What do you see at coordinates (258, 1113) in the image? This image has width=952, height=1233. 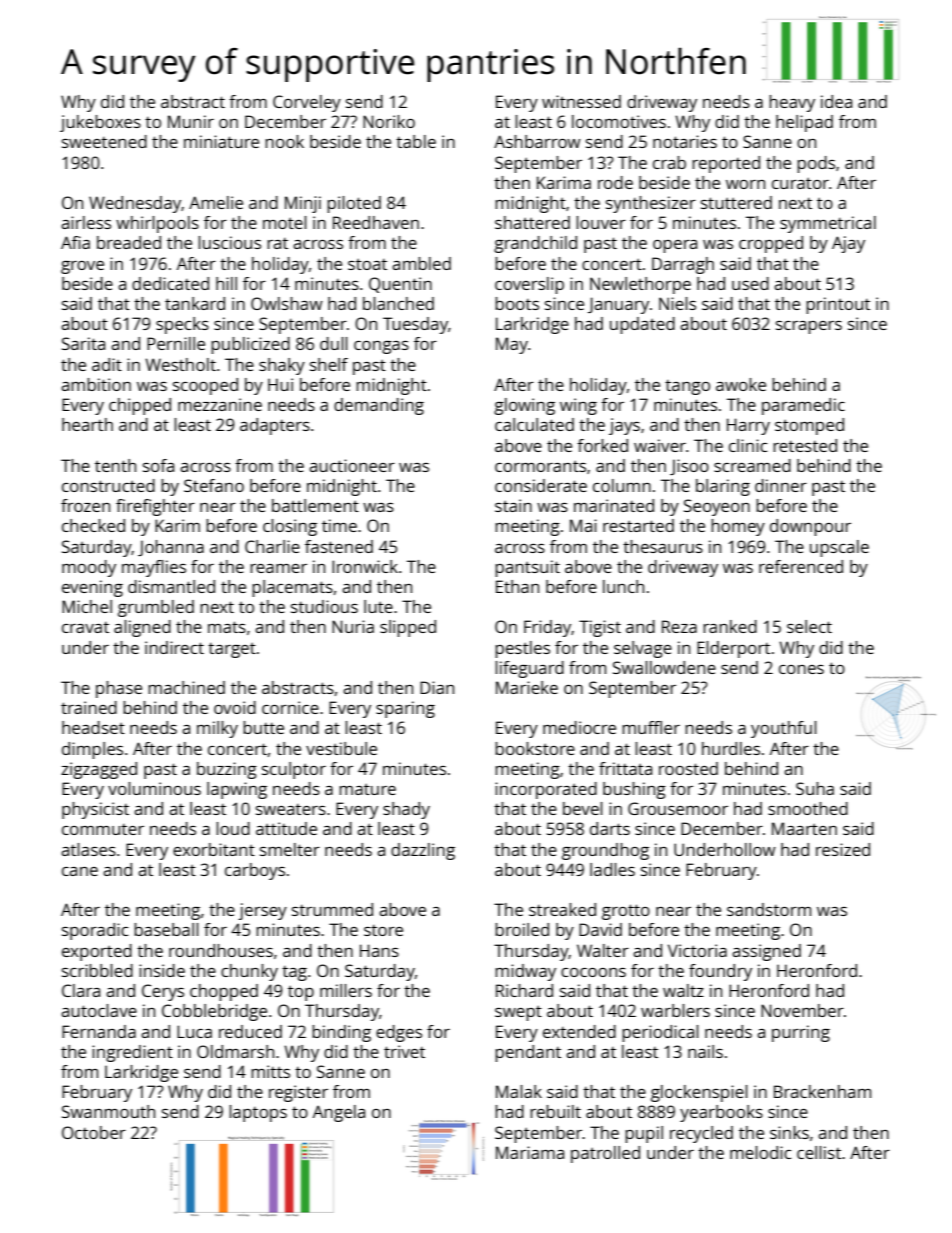 I see `laptops` at bounding box center [258, 1113].
